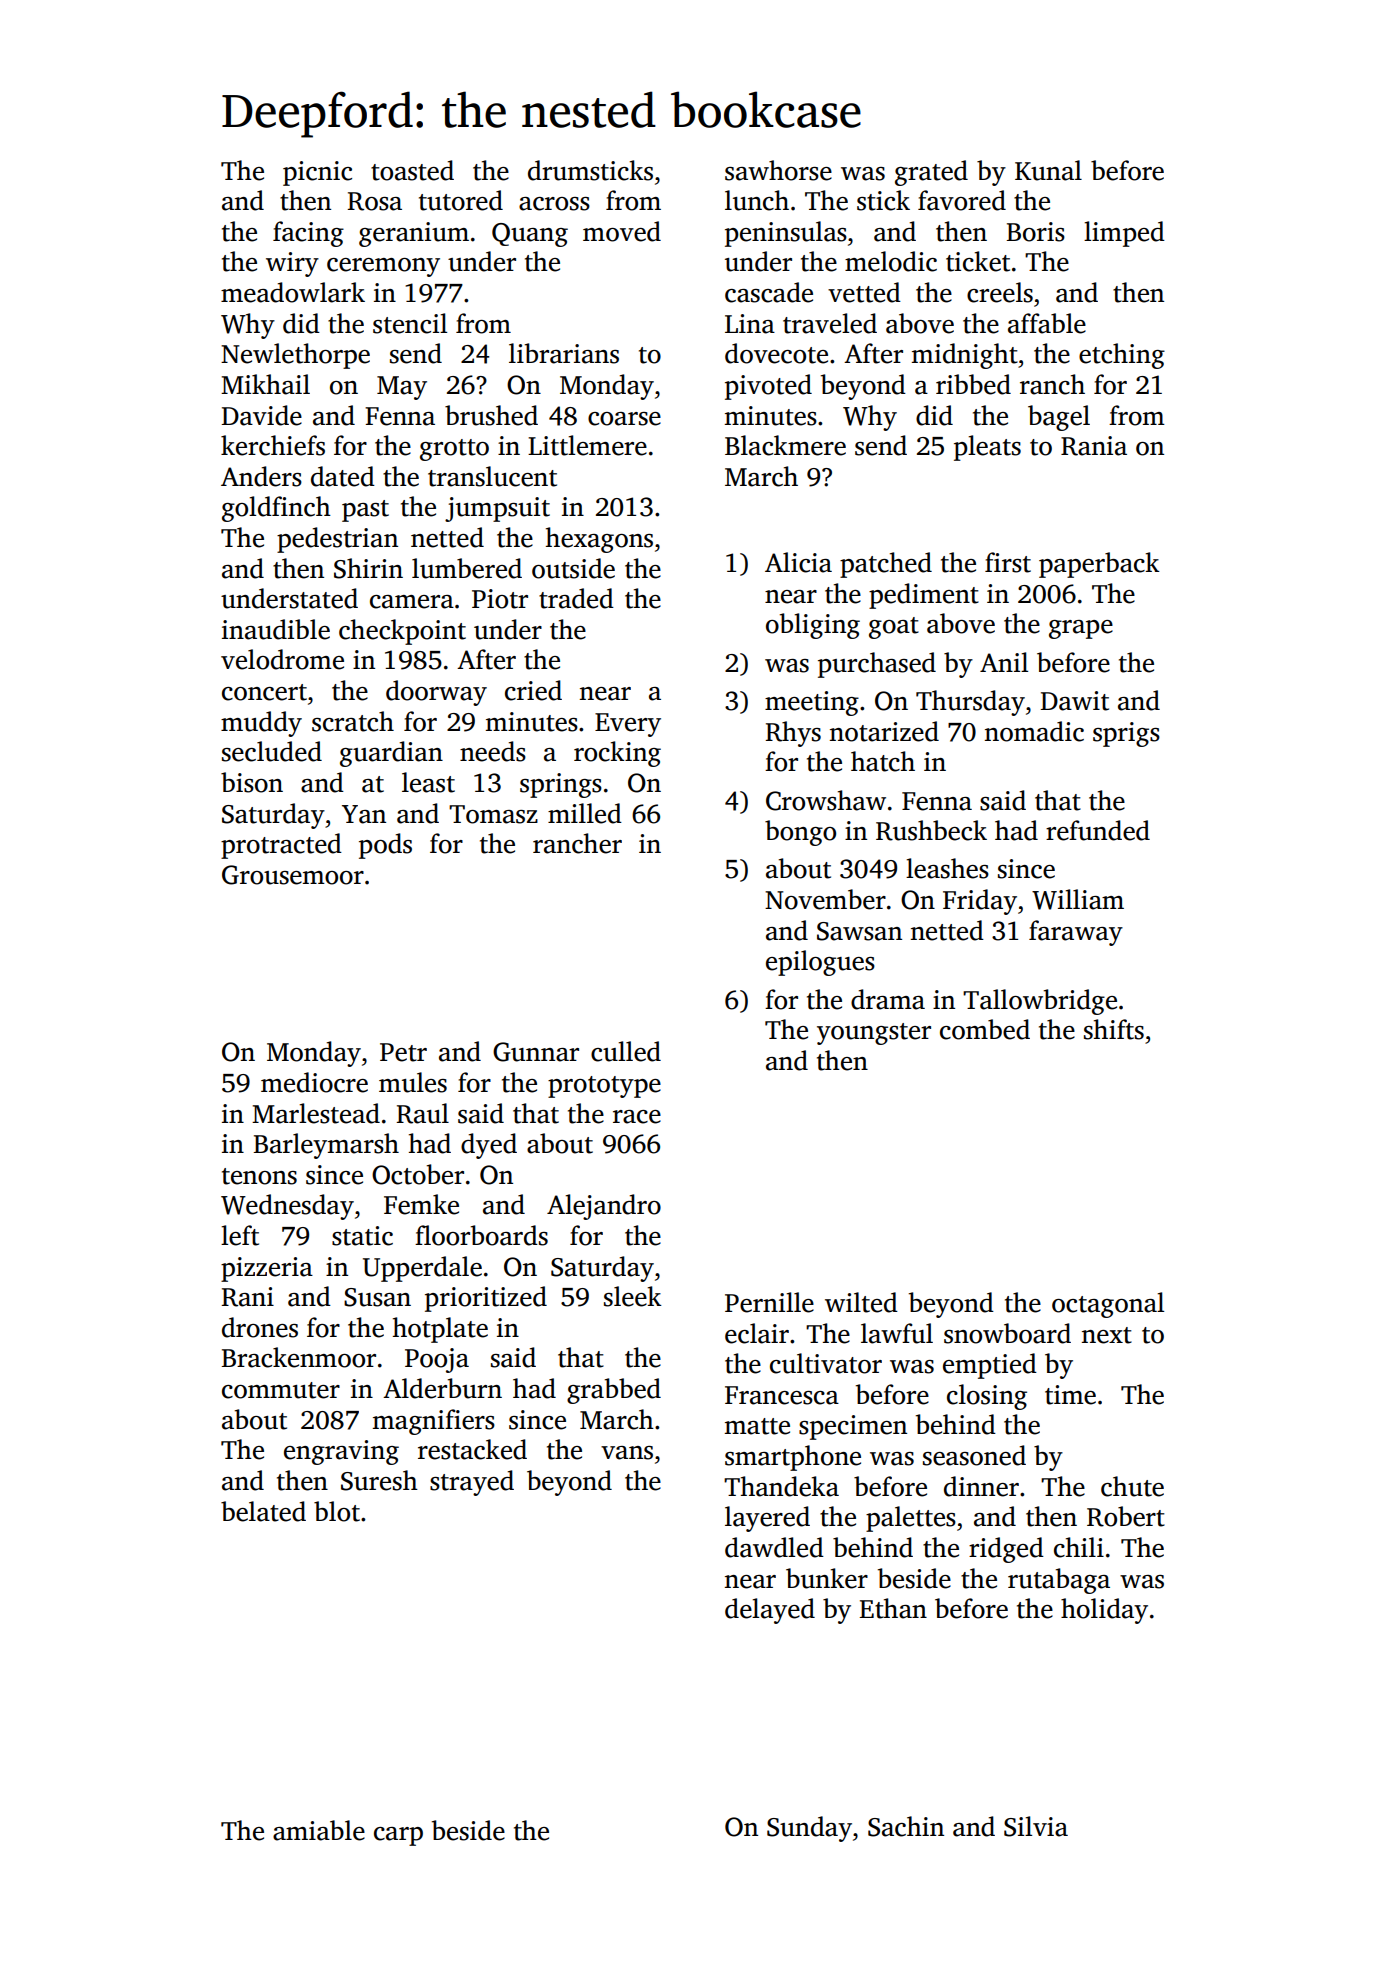 Image resolution: width=1386 pixels, height=1969 pixels. What do you see at coordinates (454, 450) in the screenshot?
I see `grotto` at bounding box center [454, 450].
